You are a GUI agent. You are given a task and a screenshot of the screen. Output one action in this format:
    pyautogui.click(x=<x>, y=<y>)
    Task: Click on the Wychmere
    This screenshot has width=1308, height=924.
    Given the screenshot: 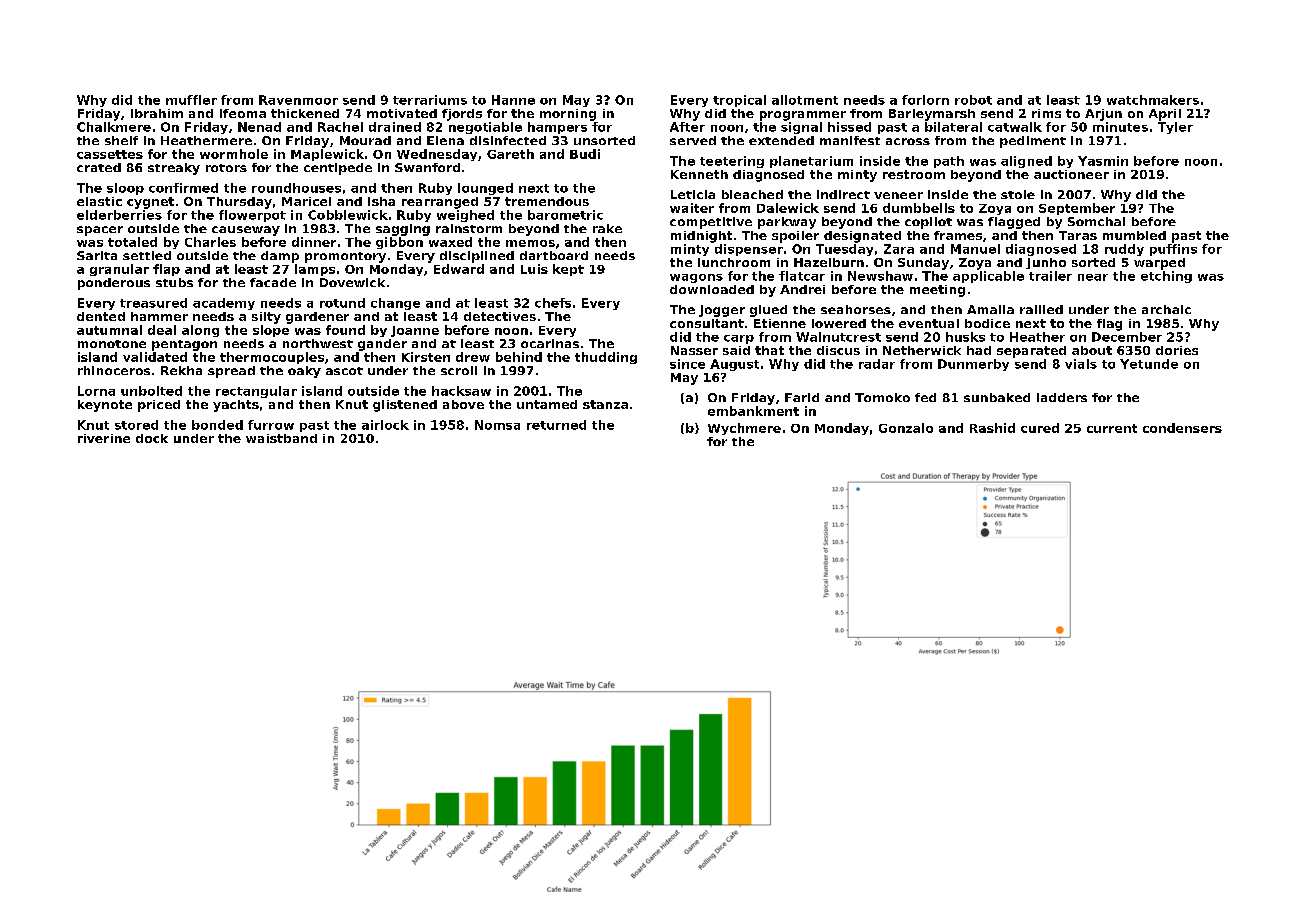 What is the action you would take?
    pyautogui.click(x=744, y=429)
